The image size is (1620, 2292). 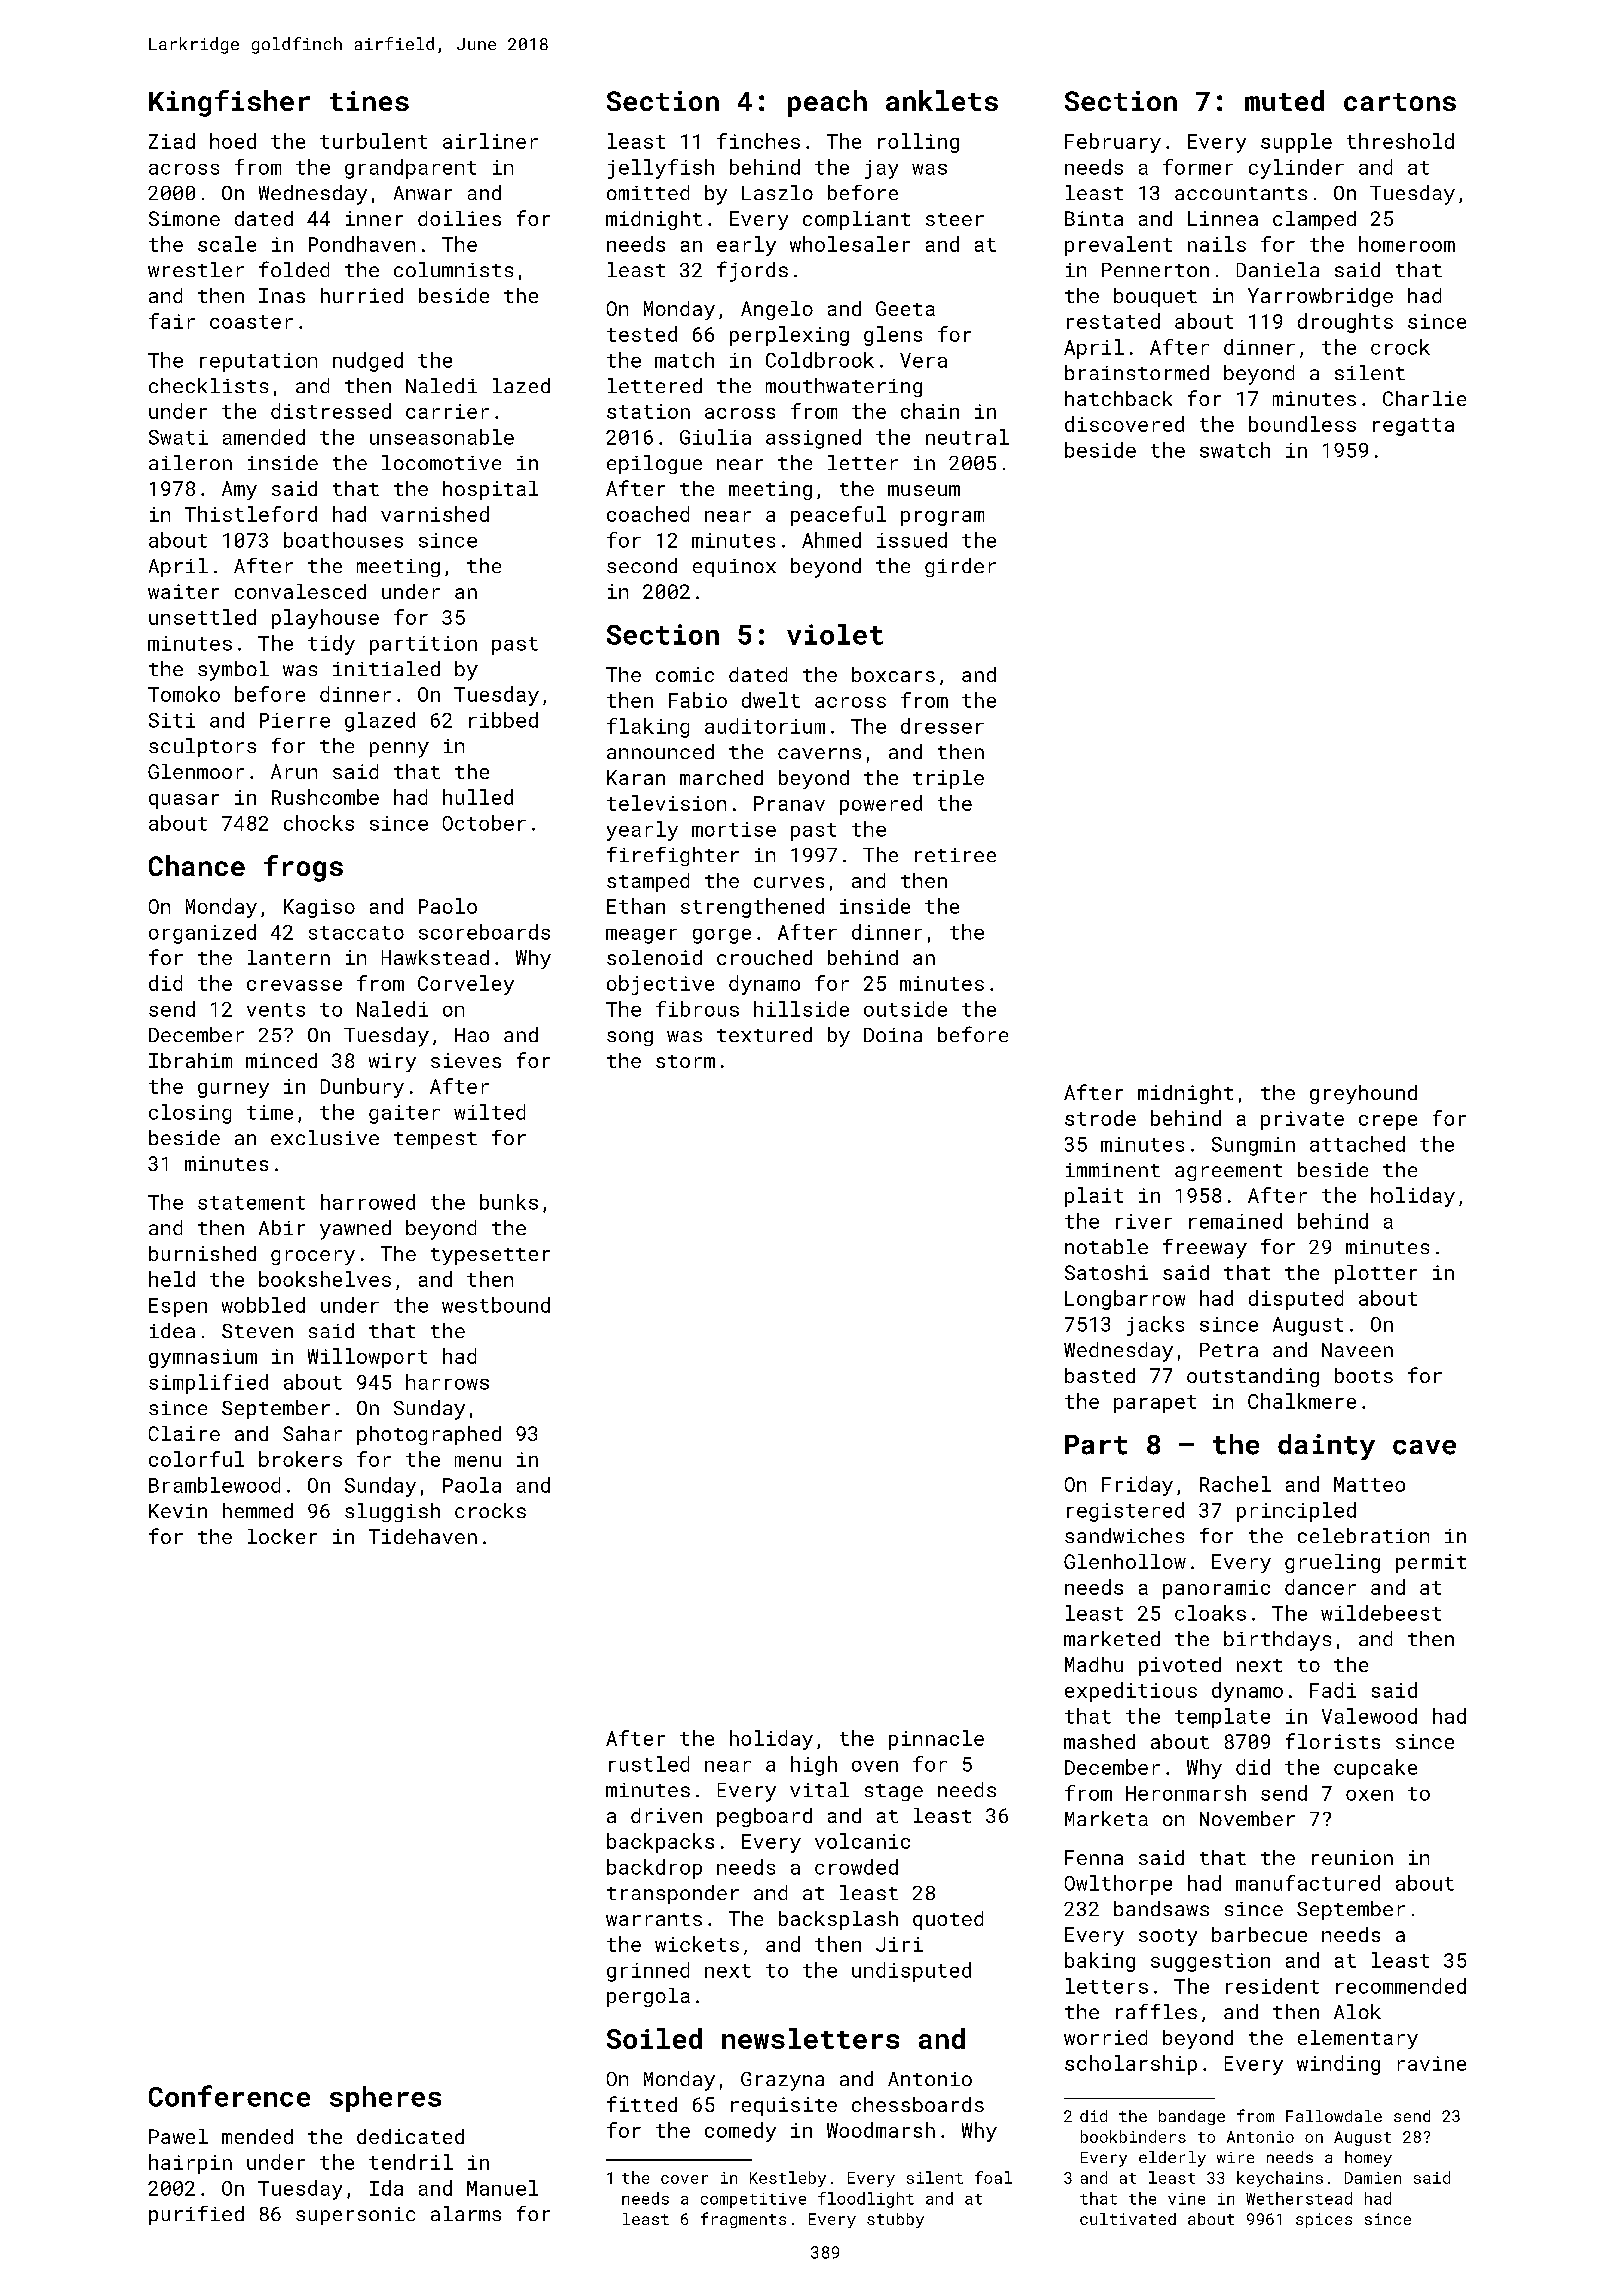 I want to click on pegboard, so click(x=764, y=1817).
